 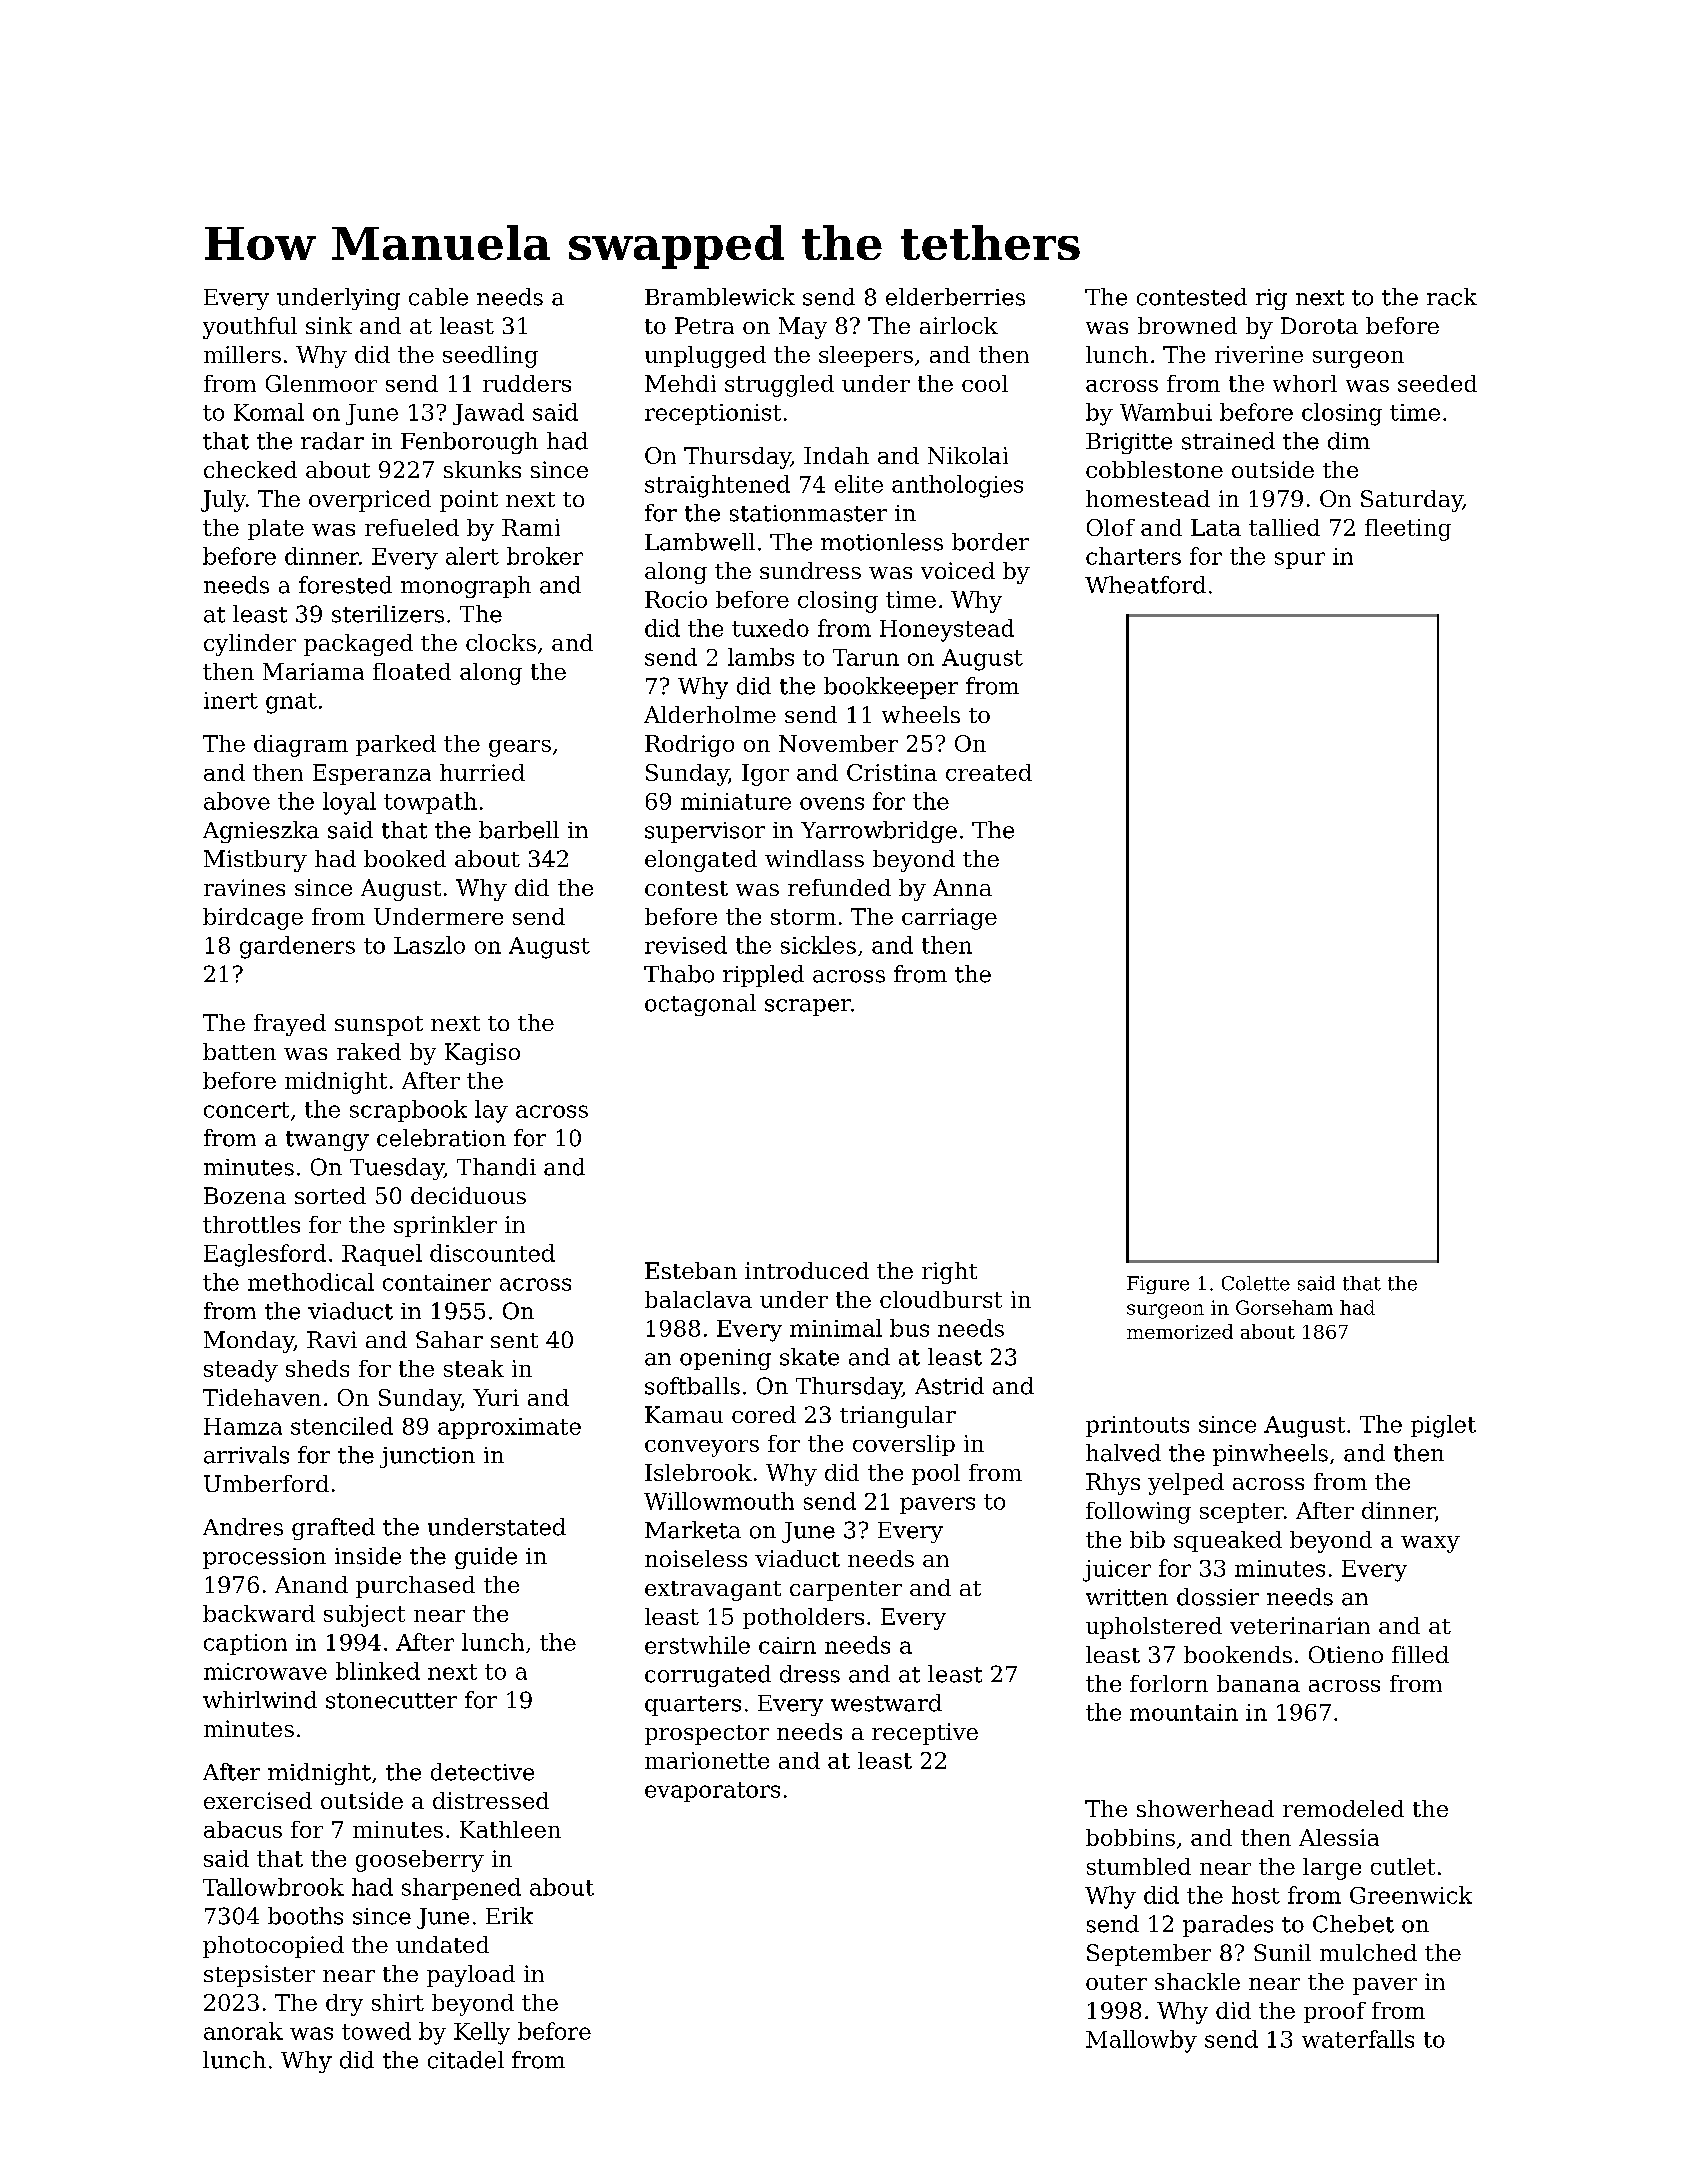 I want to click on browned, so click(x=1187, y=325).
